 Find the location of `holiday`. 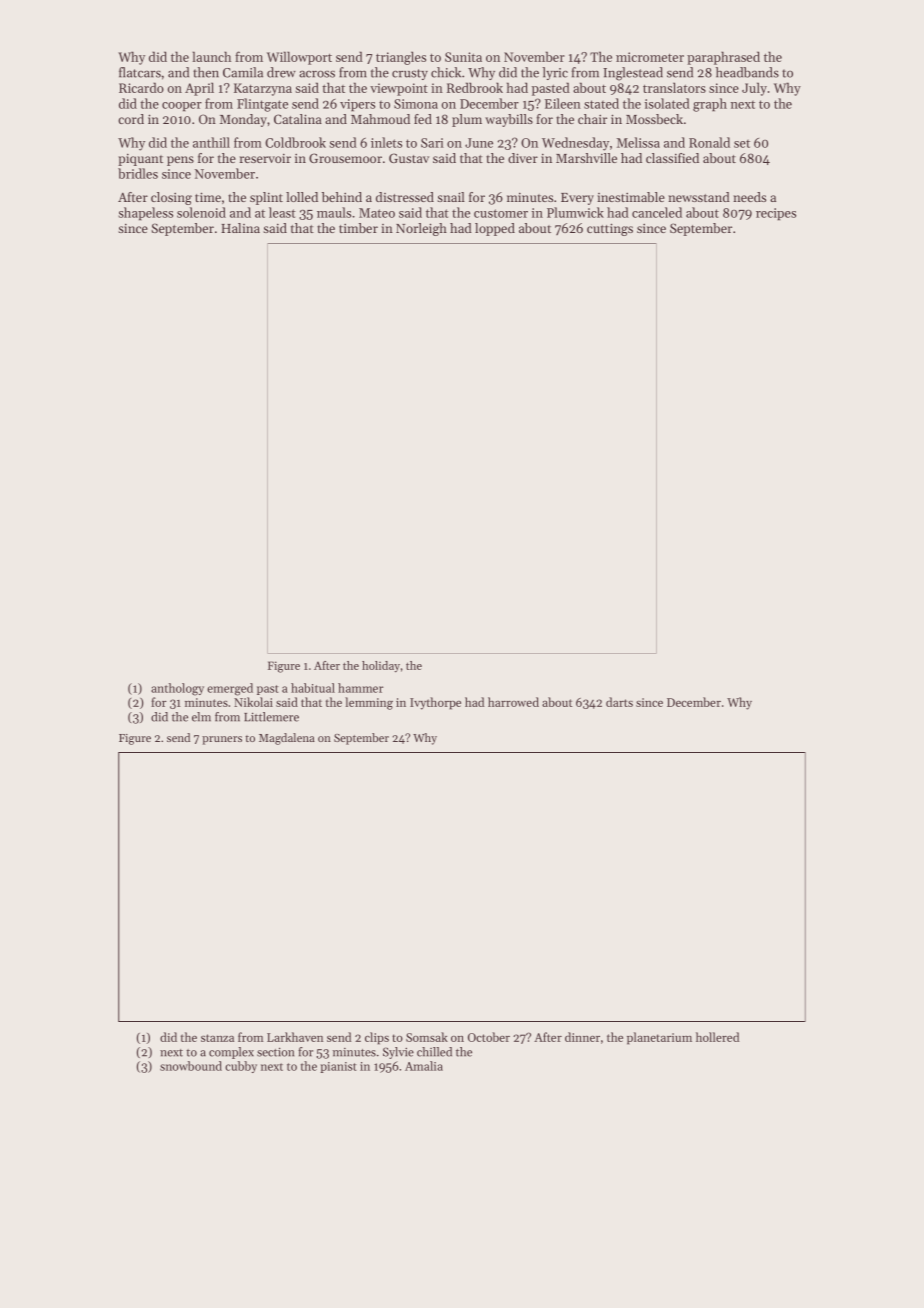

holiday is located at coordinates (381, 667).
